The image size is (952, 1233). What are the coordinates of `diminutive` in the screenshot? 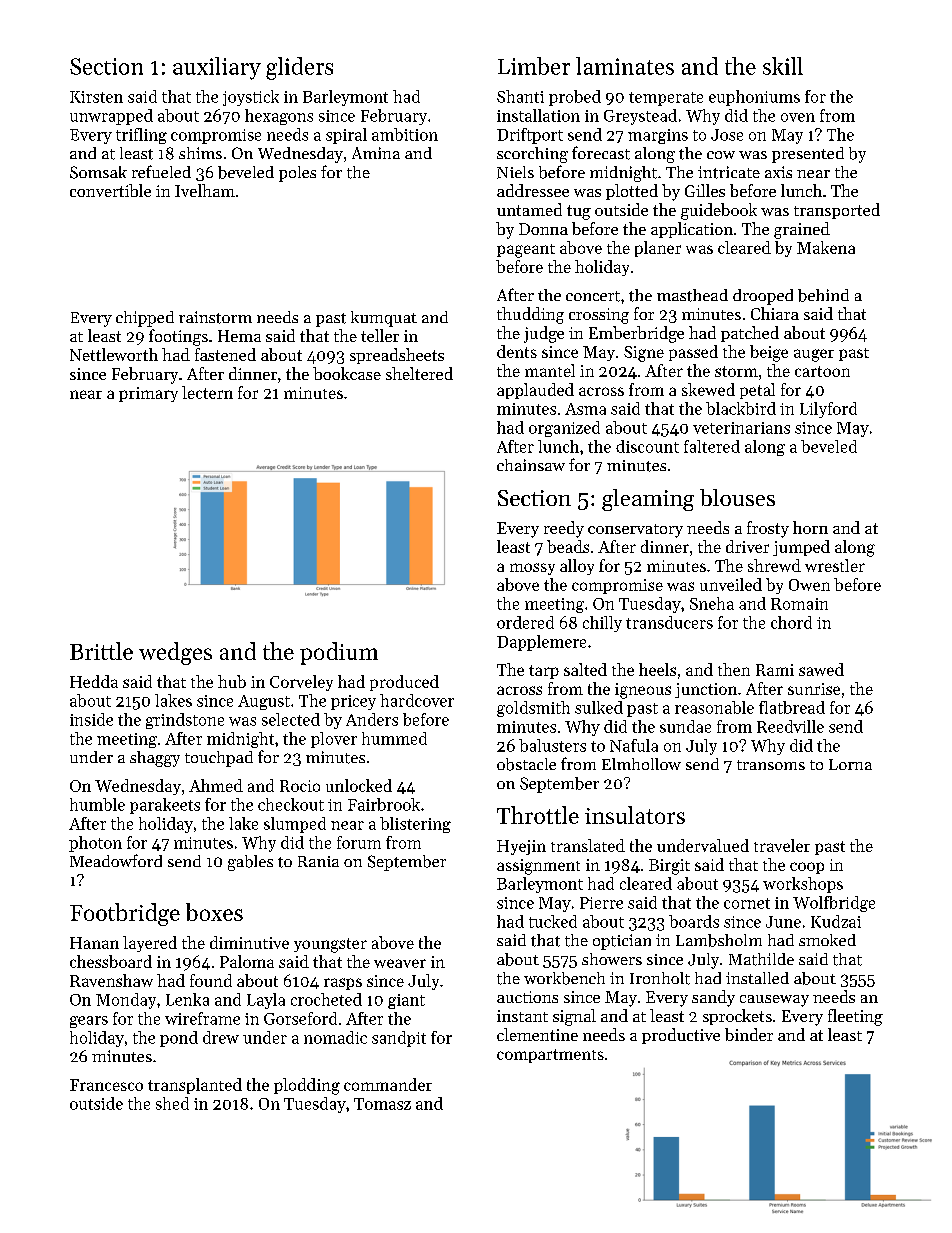 It's located at (249, 942).
